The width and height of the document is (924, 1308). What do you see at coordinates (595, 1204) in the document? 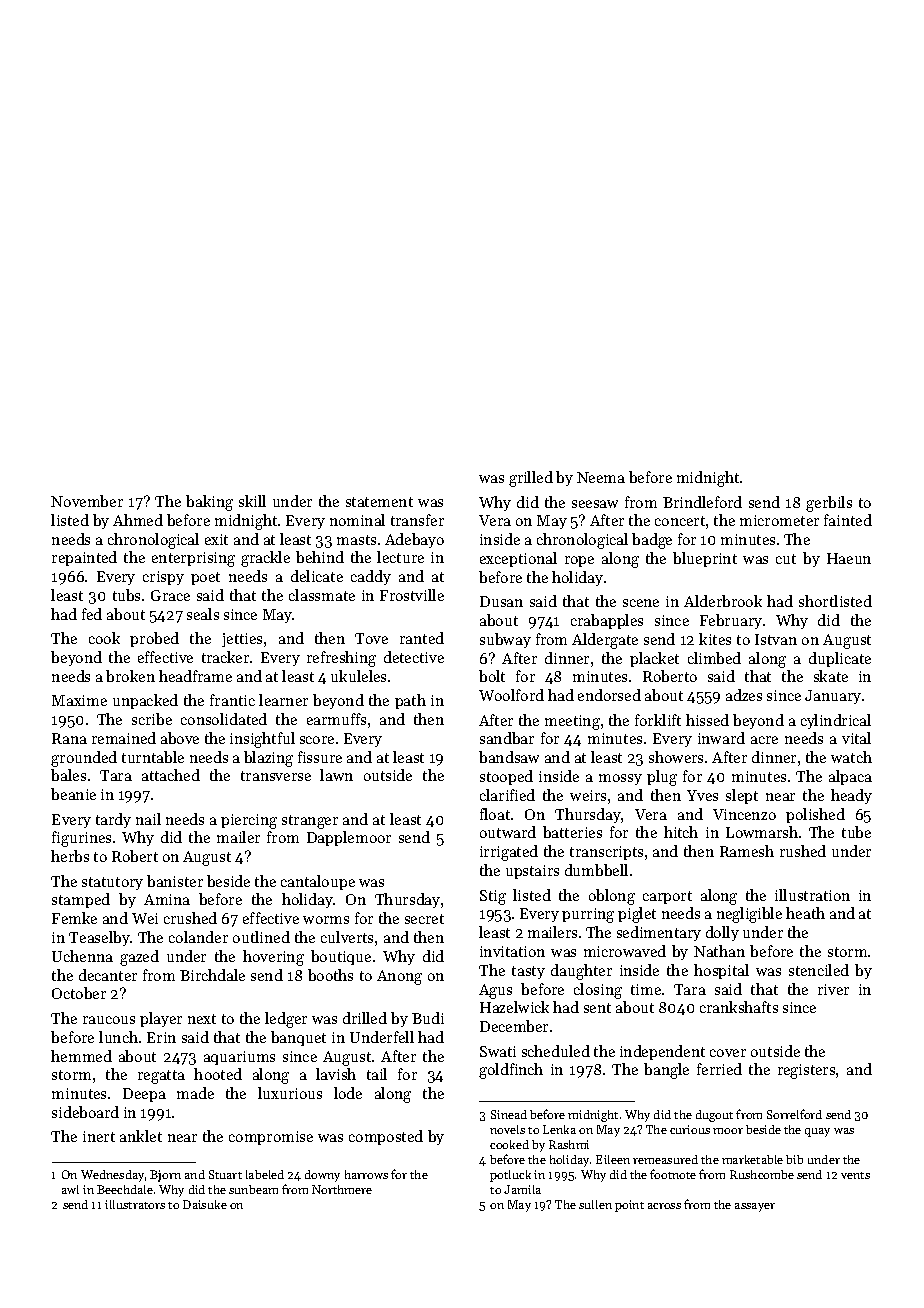
I see `sullen` at bounding box center [595, 1204].
